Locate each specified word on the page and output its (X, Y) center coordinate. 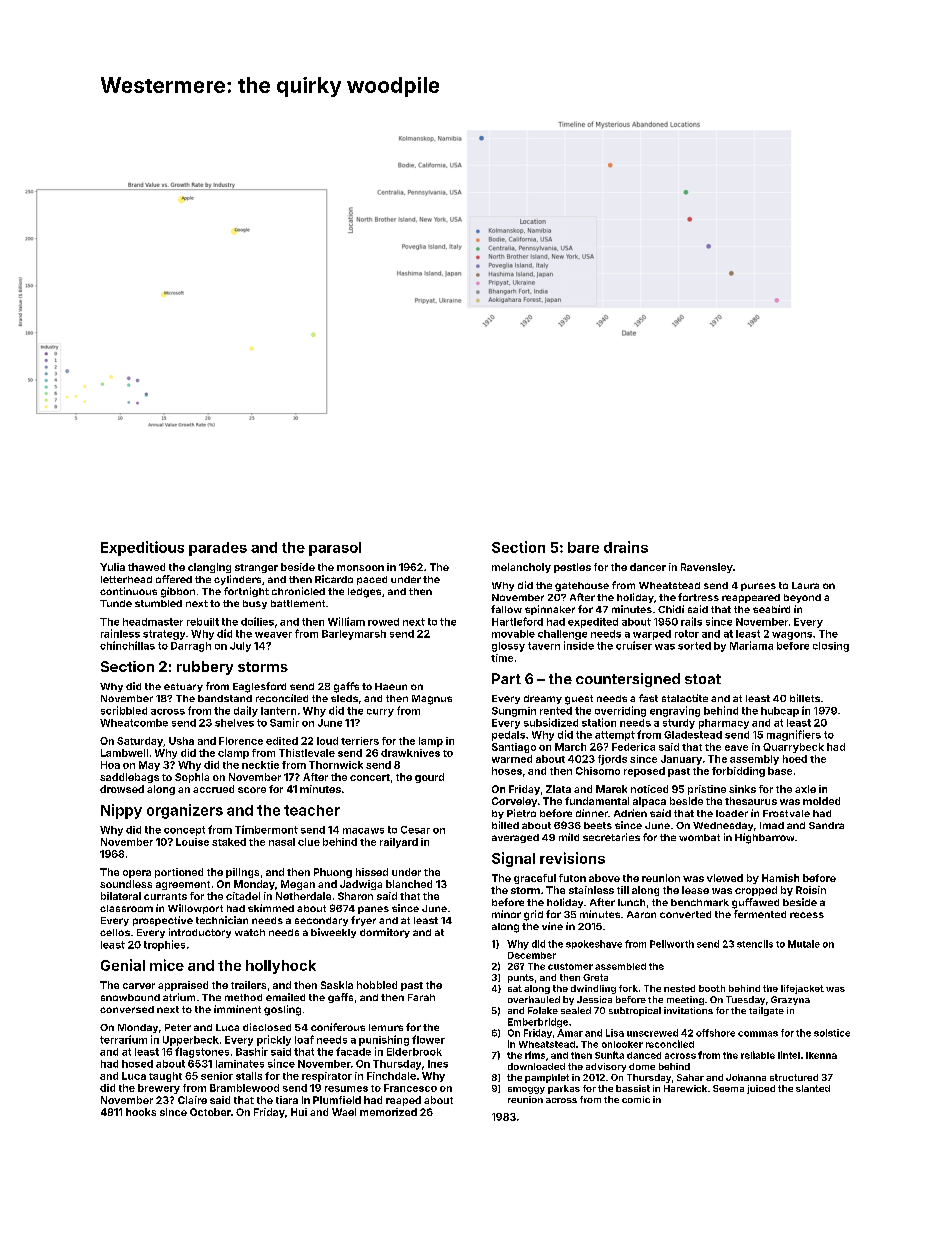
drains (626, 547)
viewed (725, 878)
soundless (126, 884)
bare (583, 547)
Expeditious (142, 548)
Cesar (415, 830)
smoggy (526, 1090)
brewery (159, 1089)
